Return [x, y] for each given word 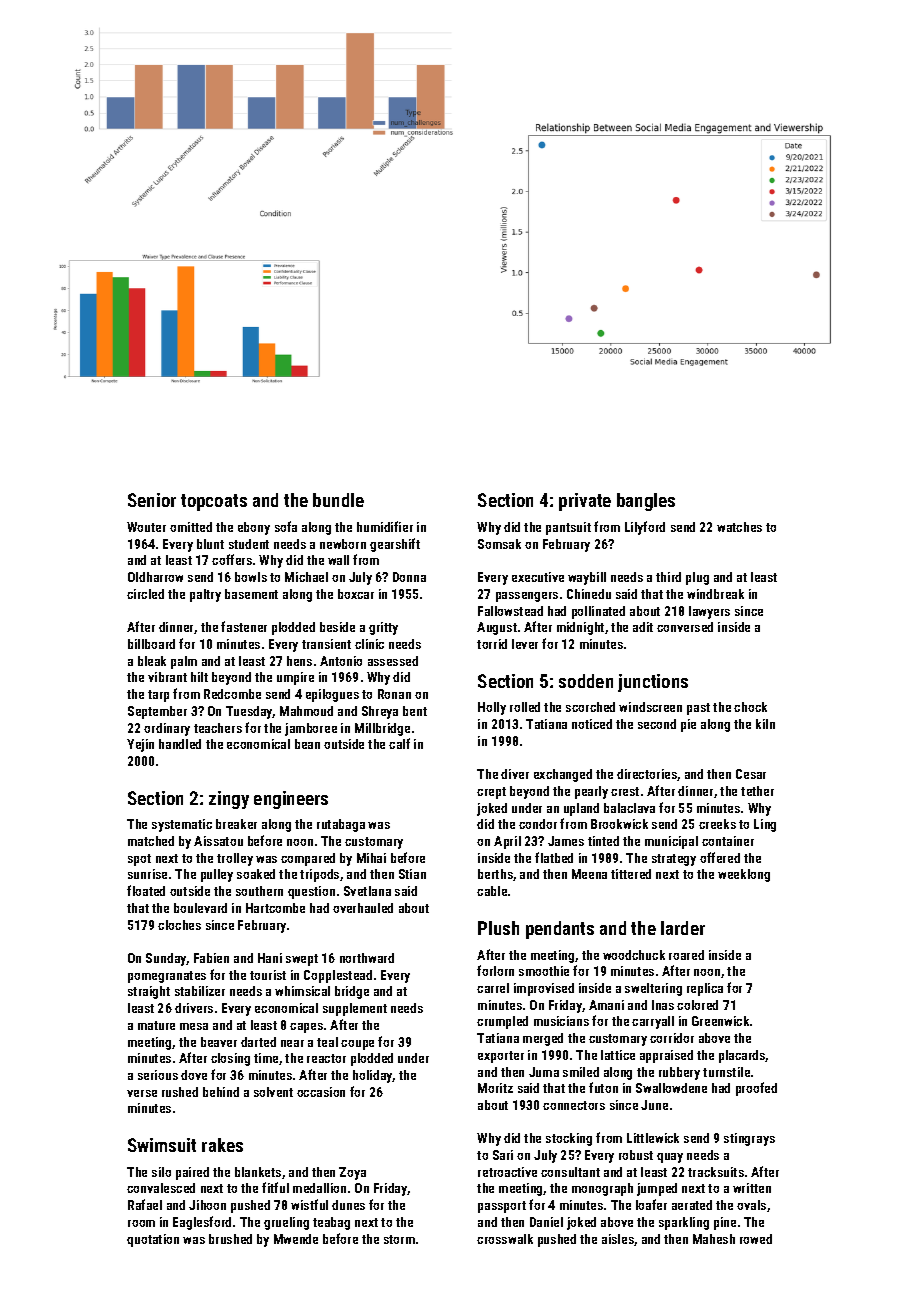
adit [643, 627]
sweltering [653, 989]
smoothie [544, 971]
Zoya [352, 1173]
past [698, 709]
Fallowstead [510, 611]
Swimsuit [162, 1145]
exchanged [563, 775]
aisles [618, 1239]
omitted [191, 527]
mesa [194, 1026]
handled [180, 744]
